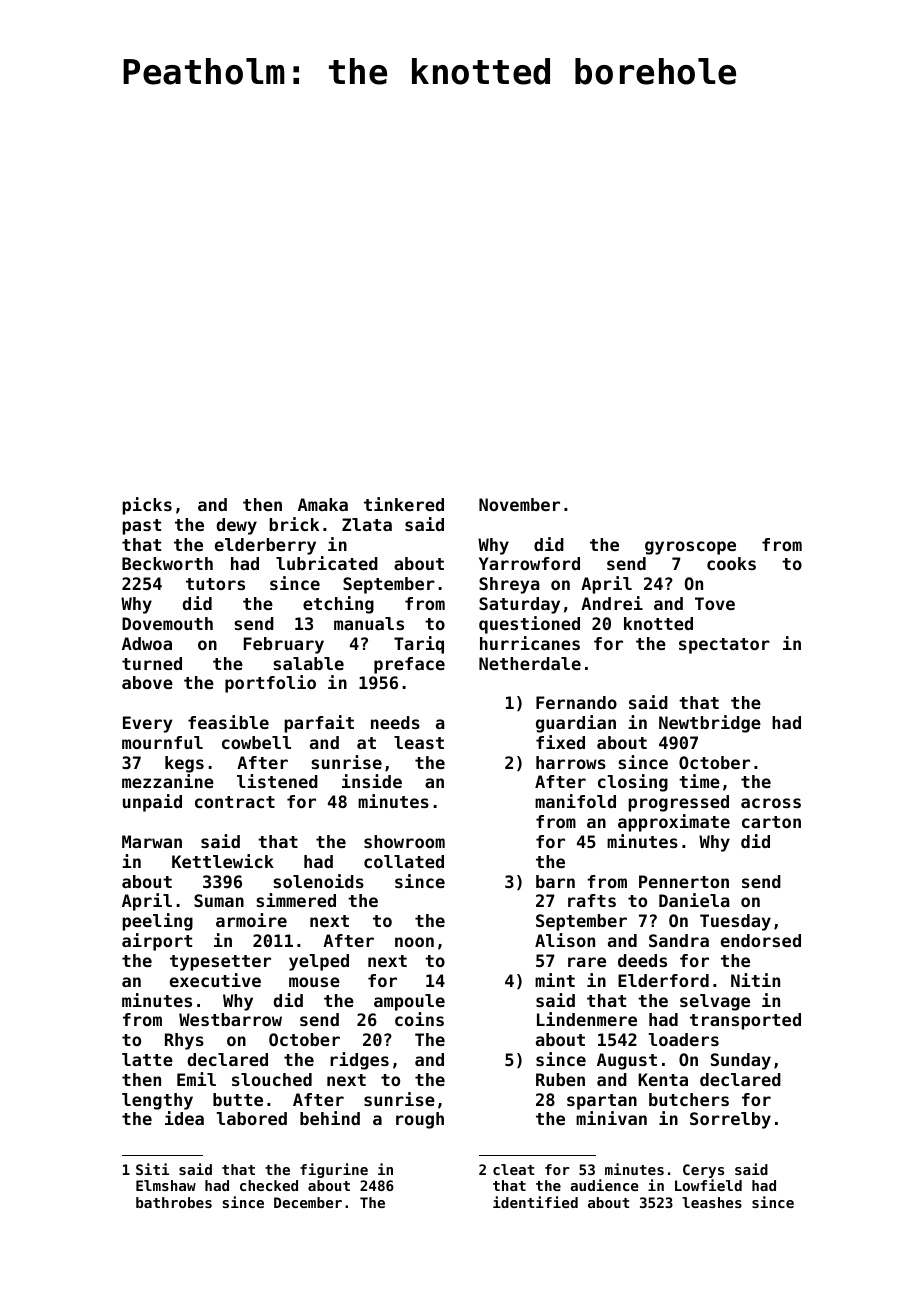 This screenshot has height=1308, width=924. Describe the element at coordinates (519, 504) in the screenshot. I see `November` at that location.
